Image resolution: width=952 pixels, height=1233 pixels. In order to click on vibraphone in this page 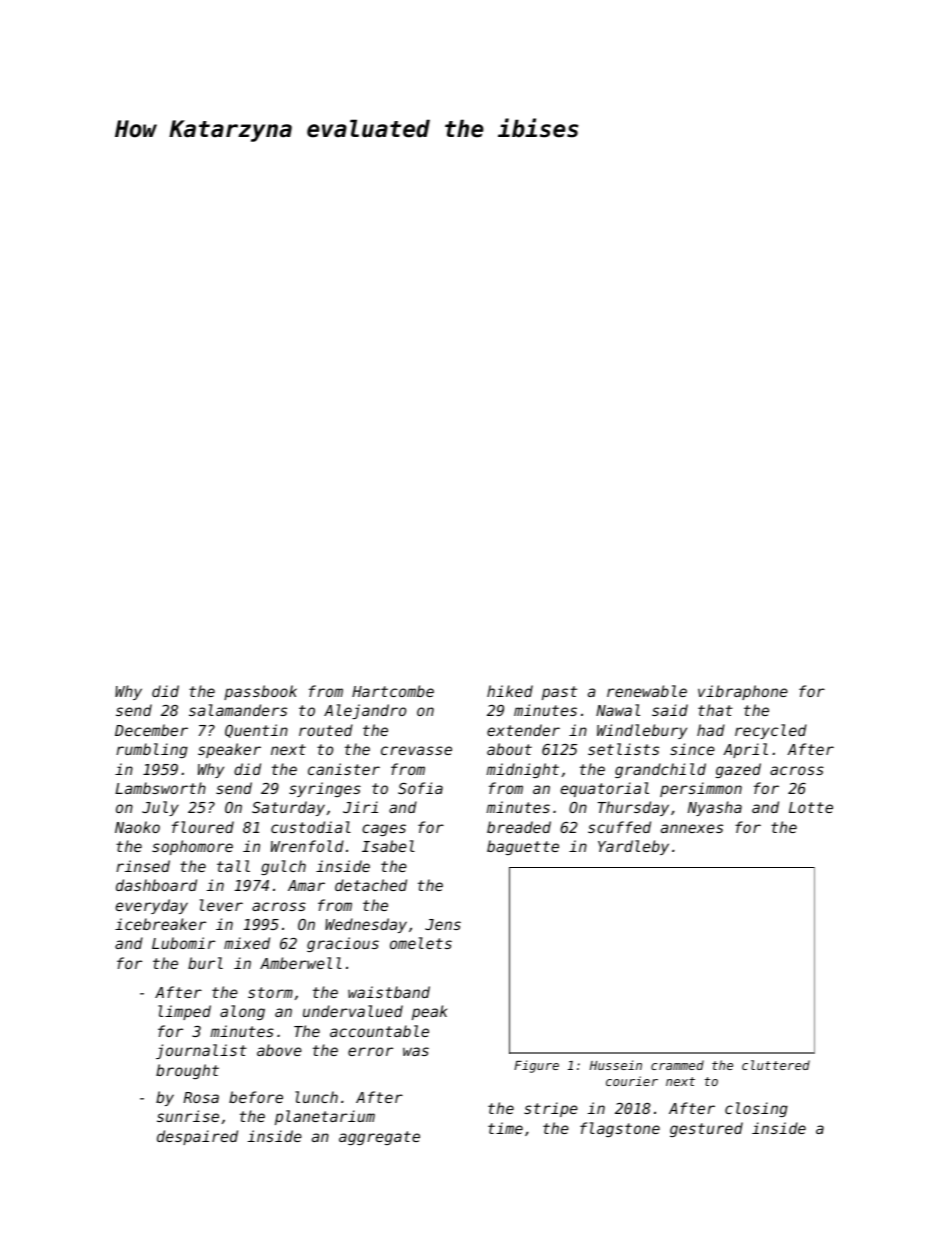, I will do `click(743, 692)`.
